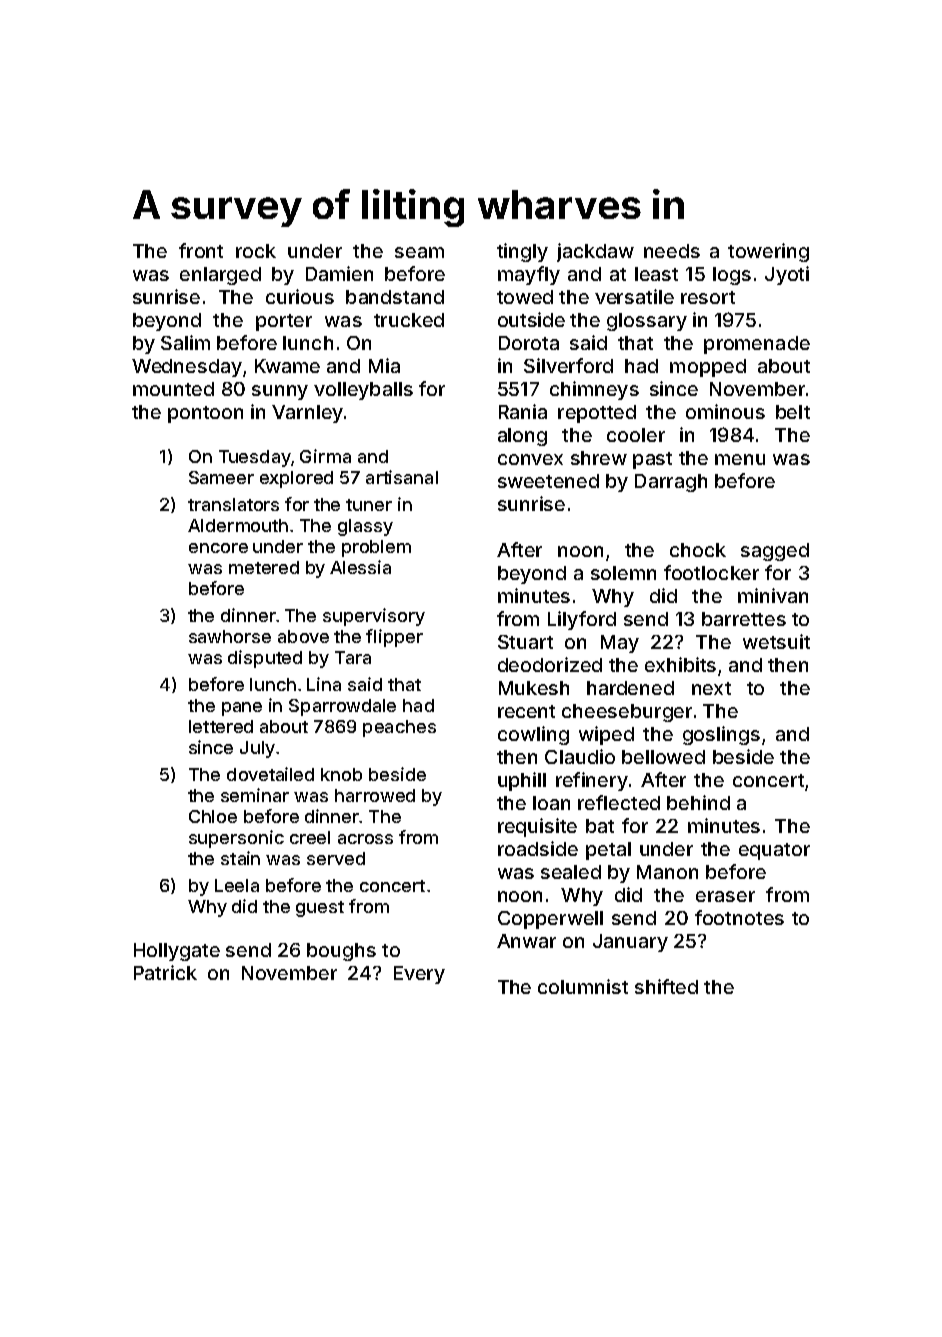 This page has width=942, height=1337. Describe the element at coordinates (409, 320) in the page. I see `trucked` at that location.
